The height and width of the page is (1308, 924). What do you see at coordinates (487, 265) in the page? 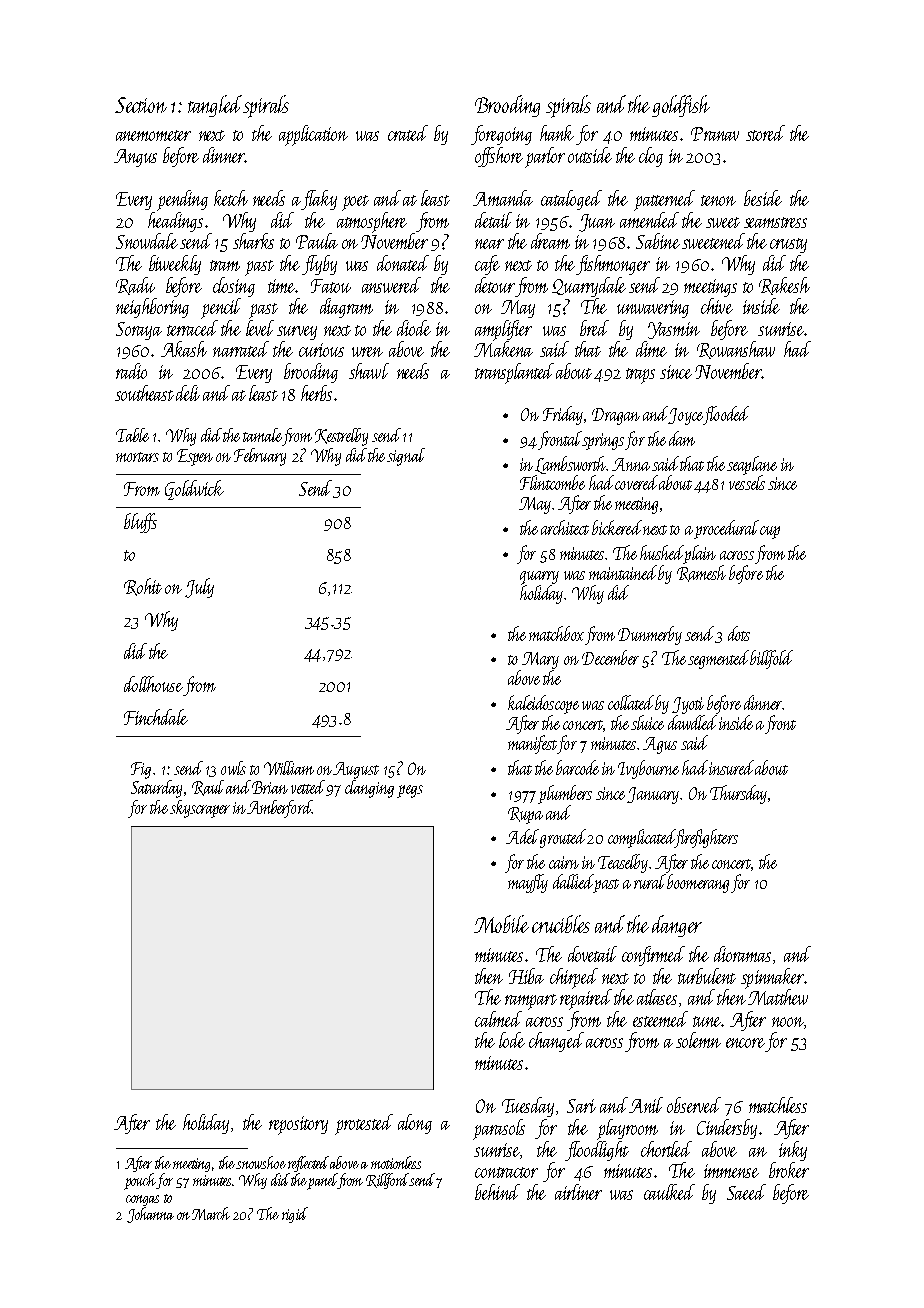
I see `cafe` at bounding box center [487, 265].
